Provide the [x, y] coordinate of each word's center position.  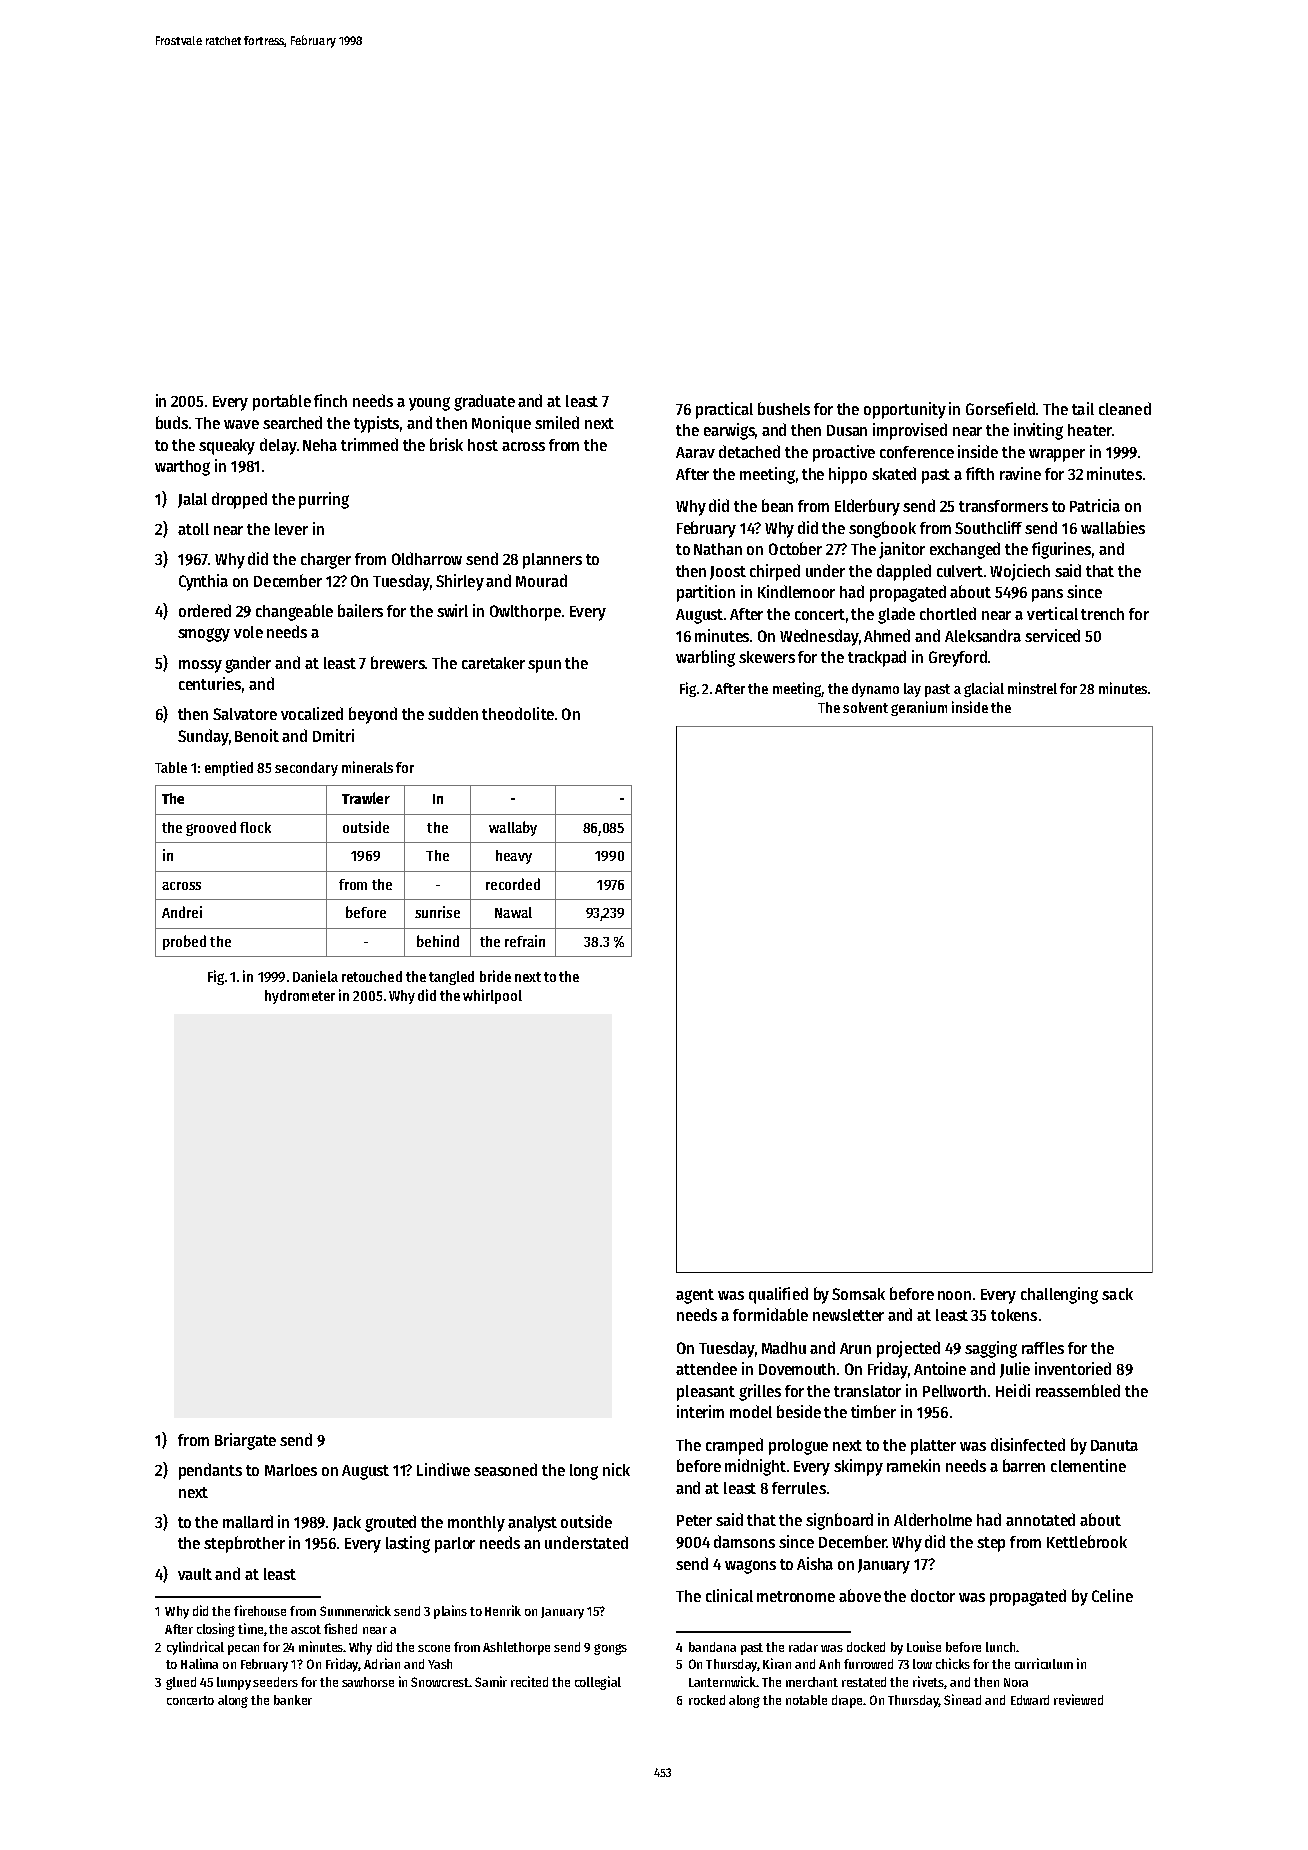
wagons [750, 1567]
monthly [476, 1524]
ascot [306, 1629]
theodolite [518, 713]
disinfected [1028, 1444]
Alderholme [933, 1519]
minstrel [1032, 688]
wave [241, 424]
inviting [1038, 431]
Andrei [182, 912]
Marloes [291, 1470]
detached [749, 451]
